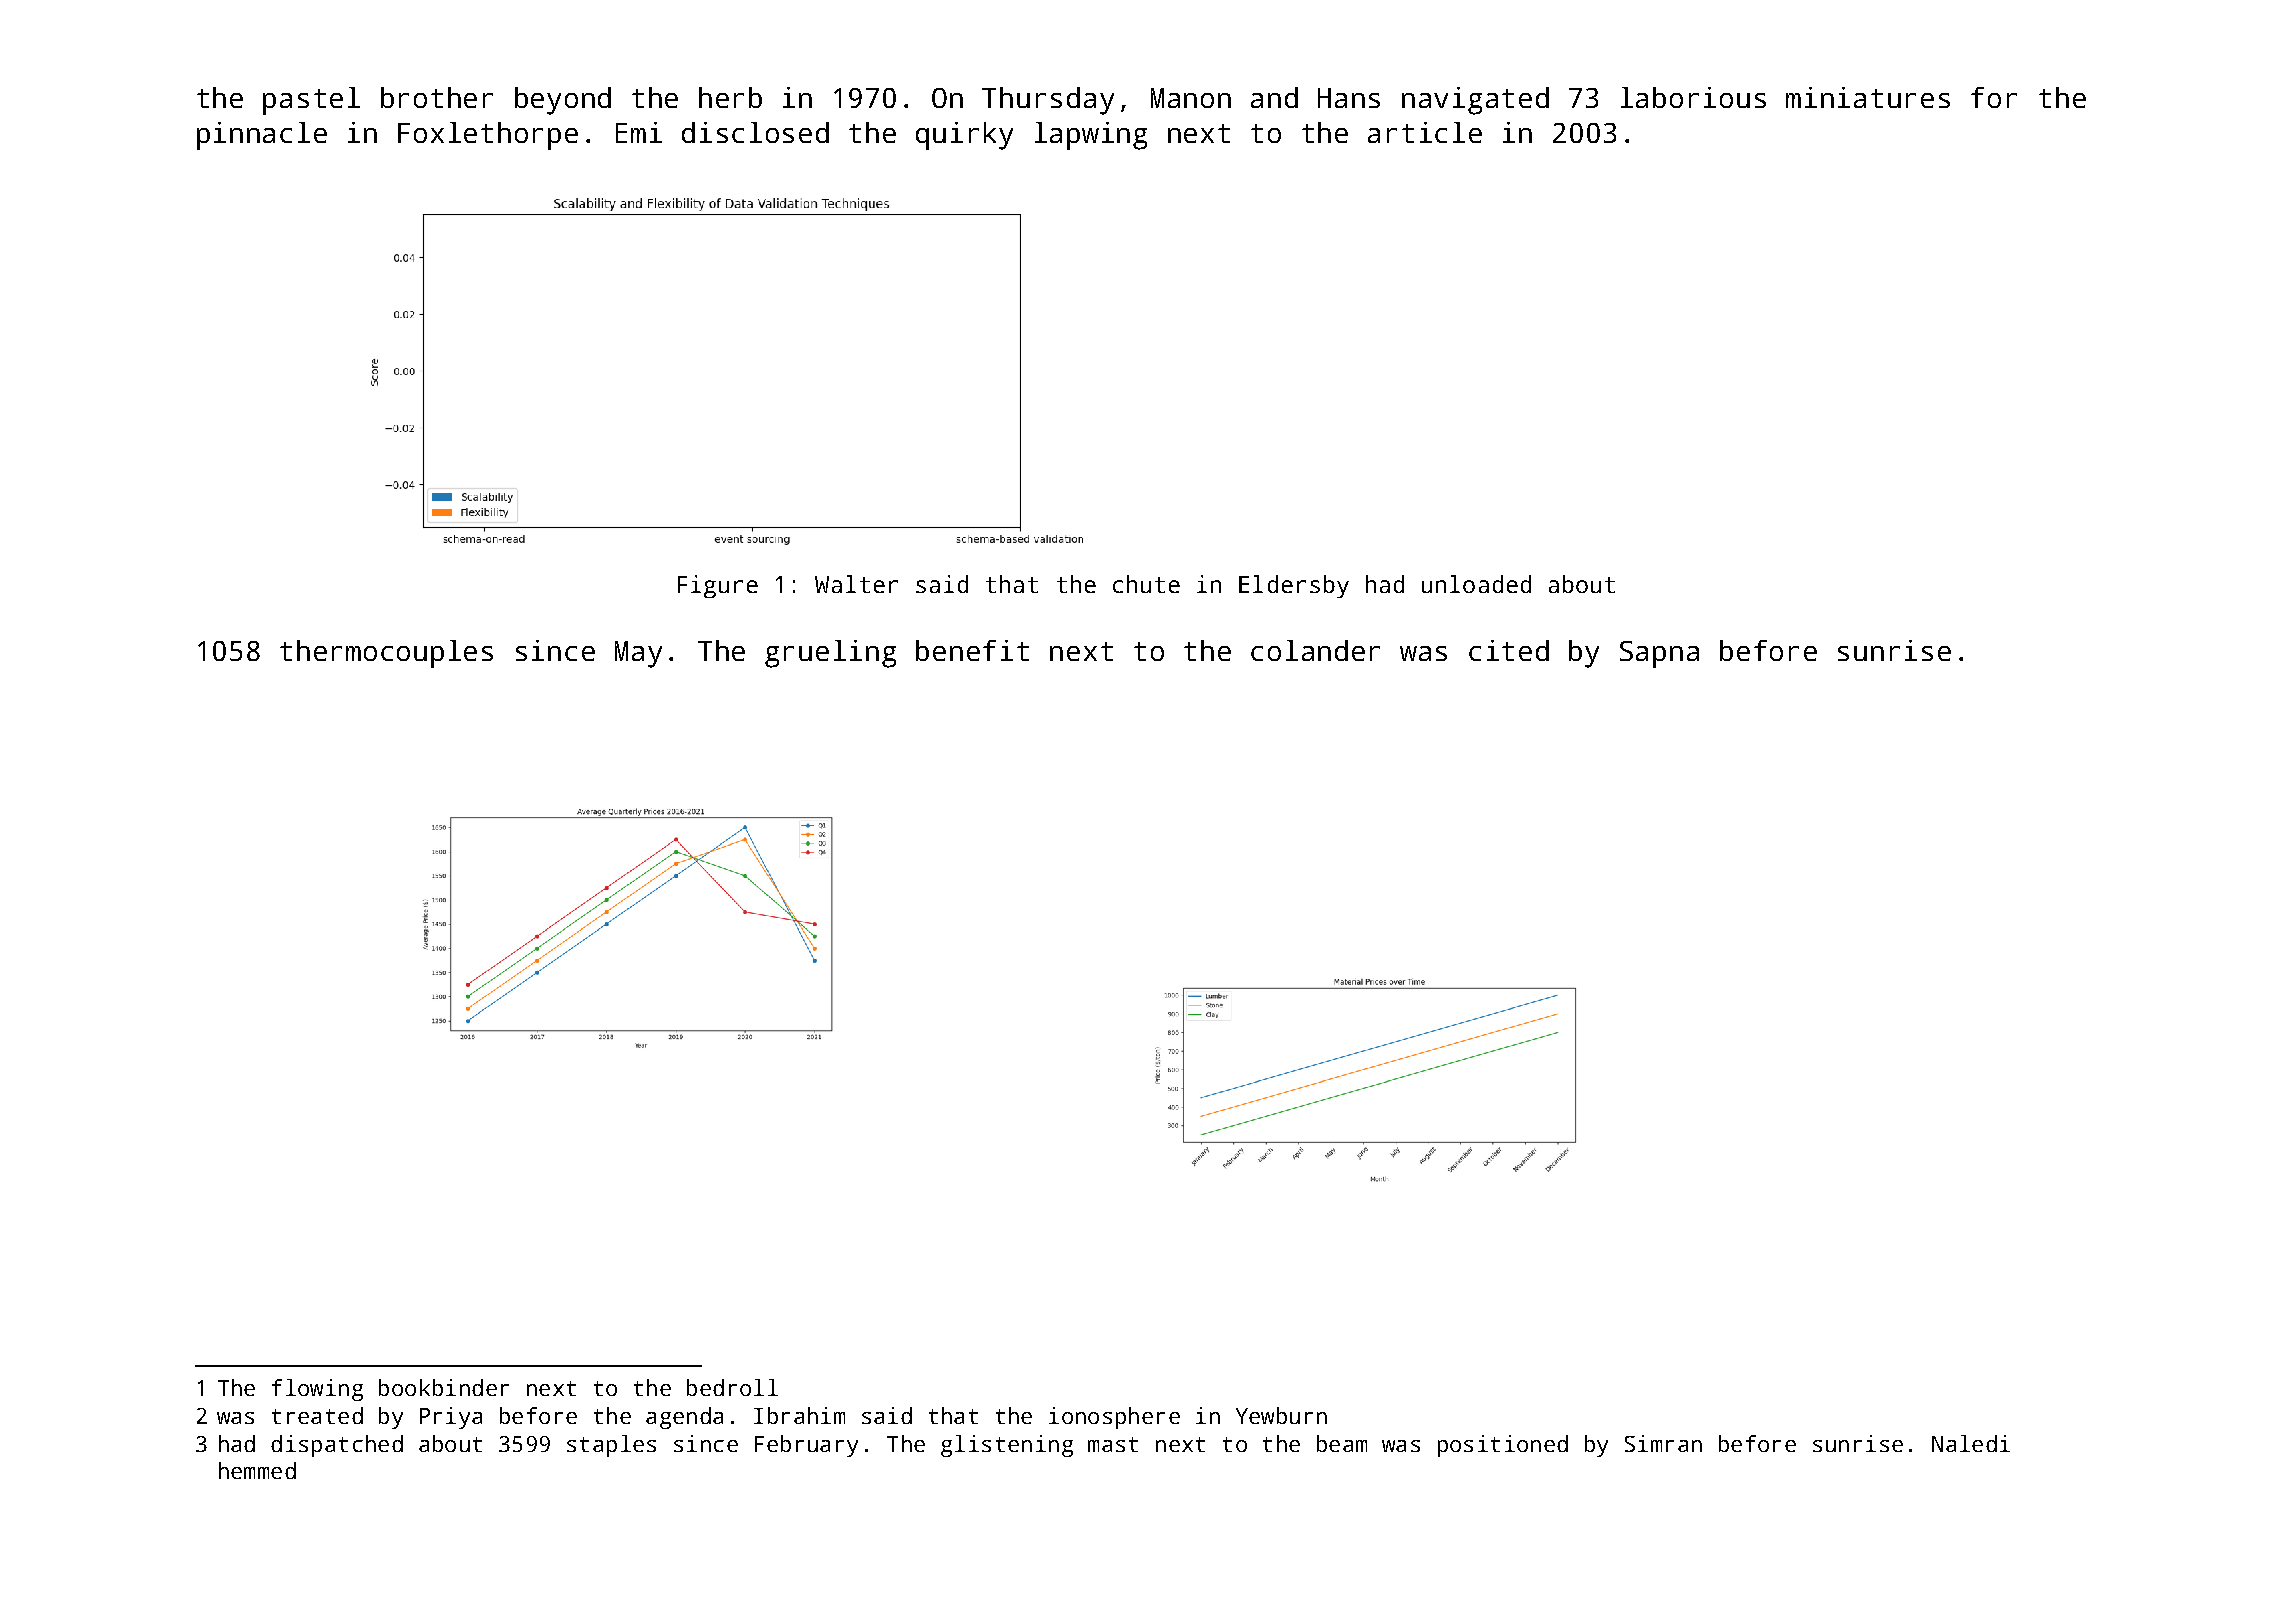 This page has width=2292, height=1620. I want to click on miniatures, so click(1868, 97).
